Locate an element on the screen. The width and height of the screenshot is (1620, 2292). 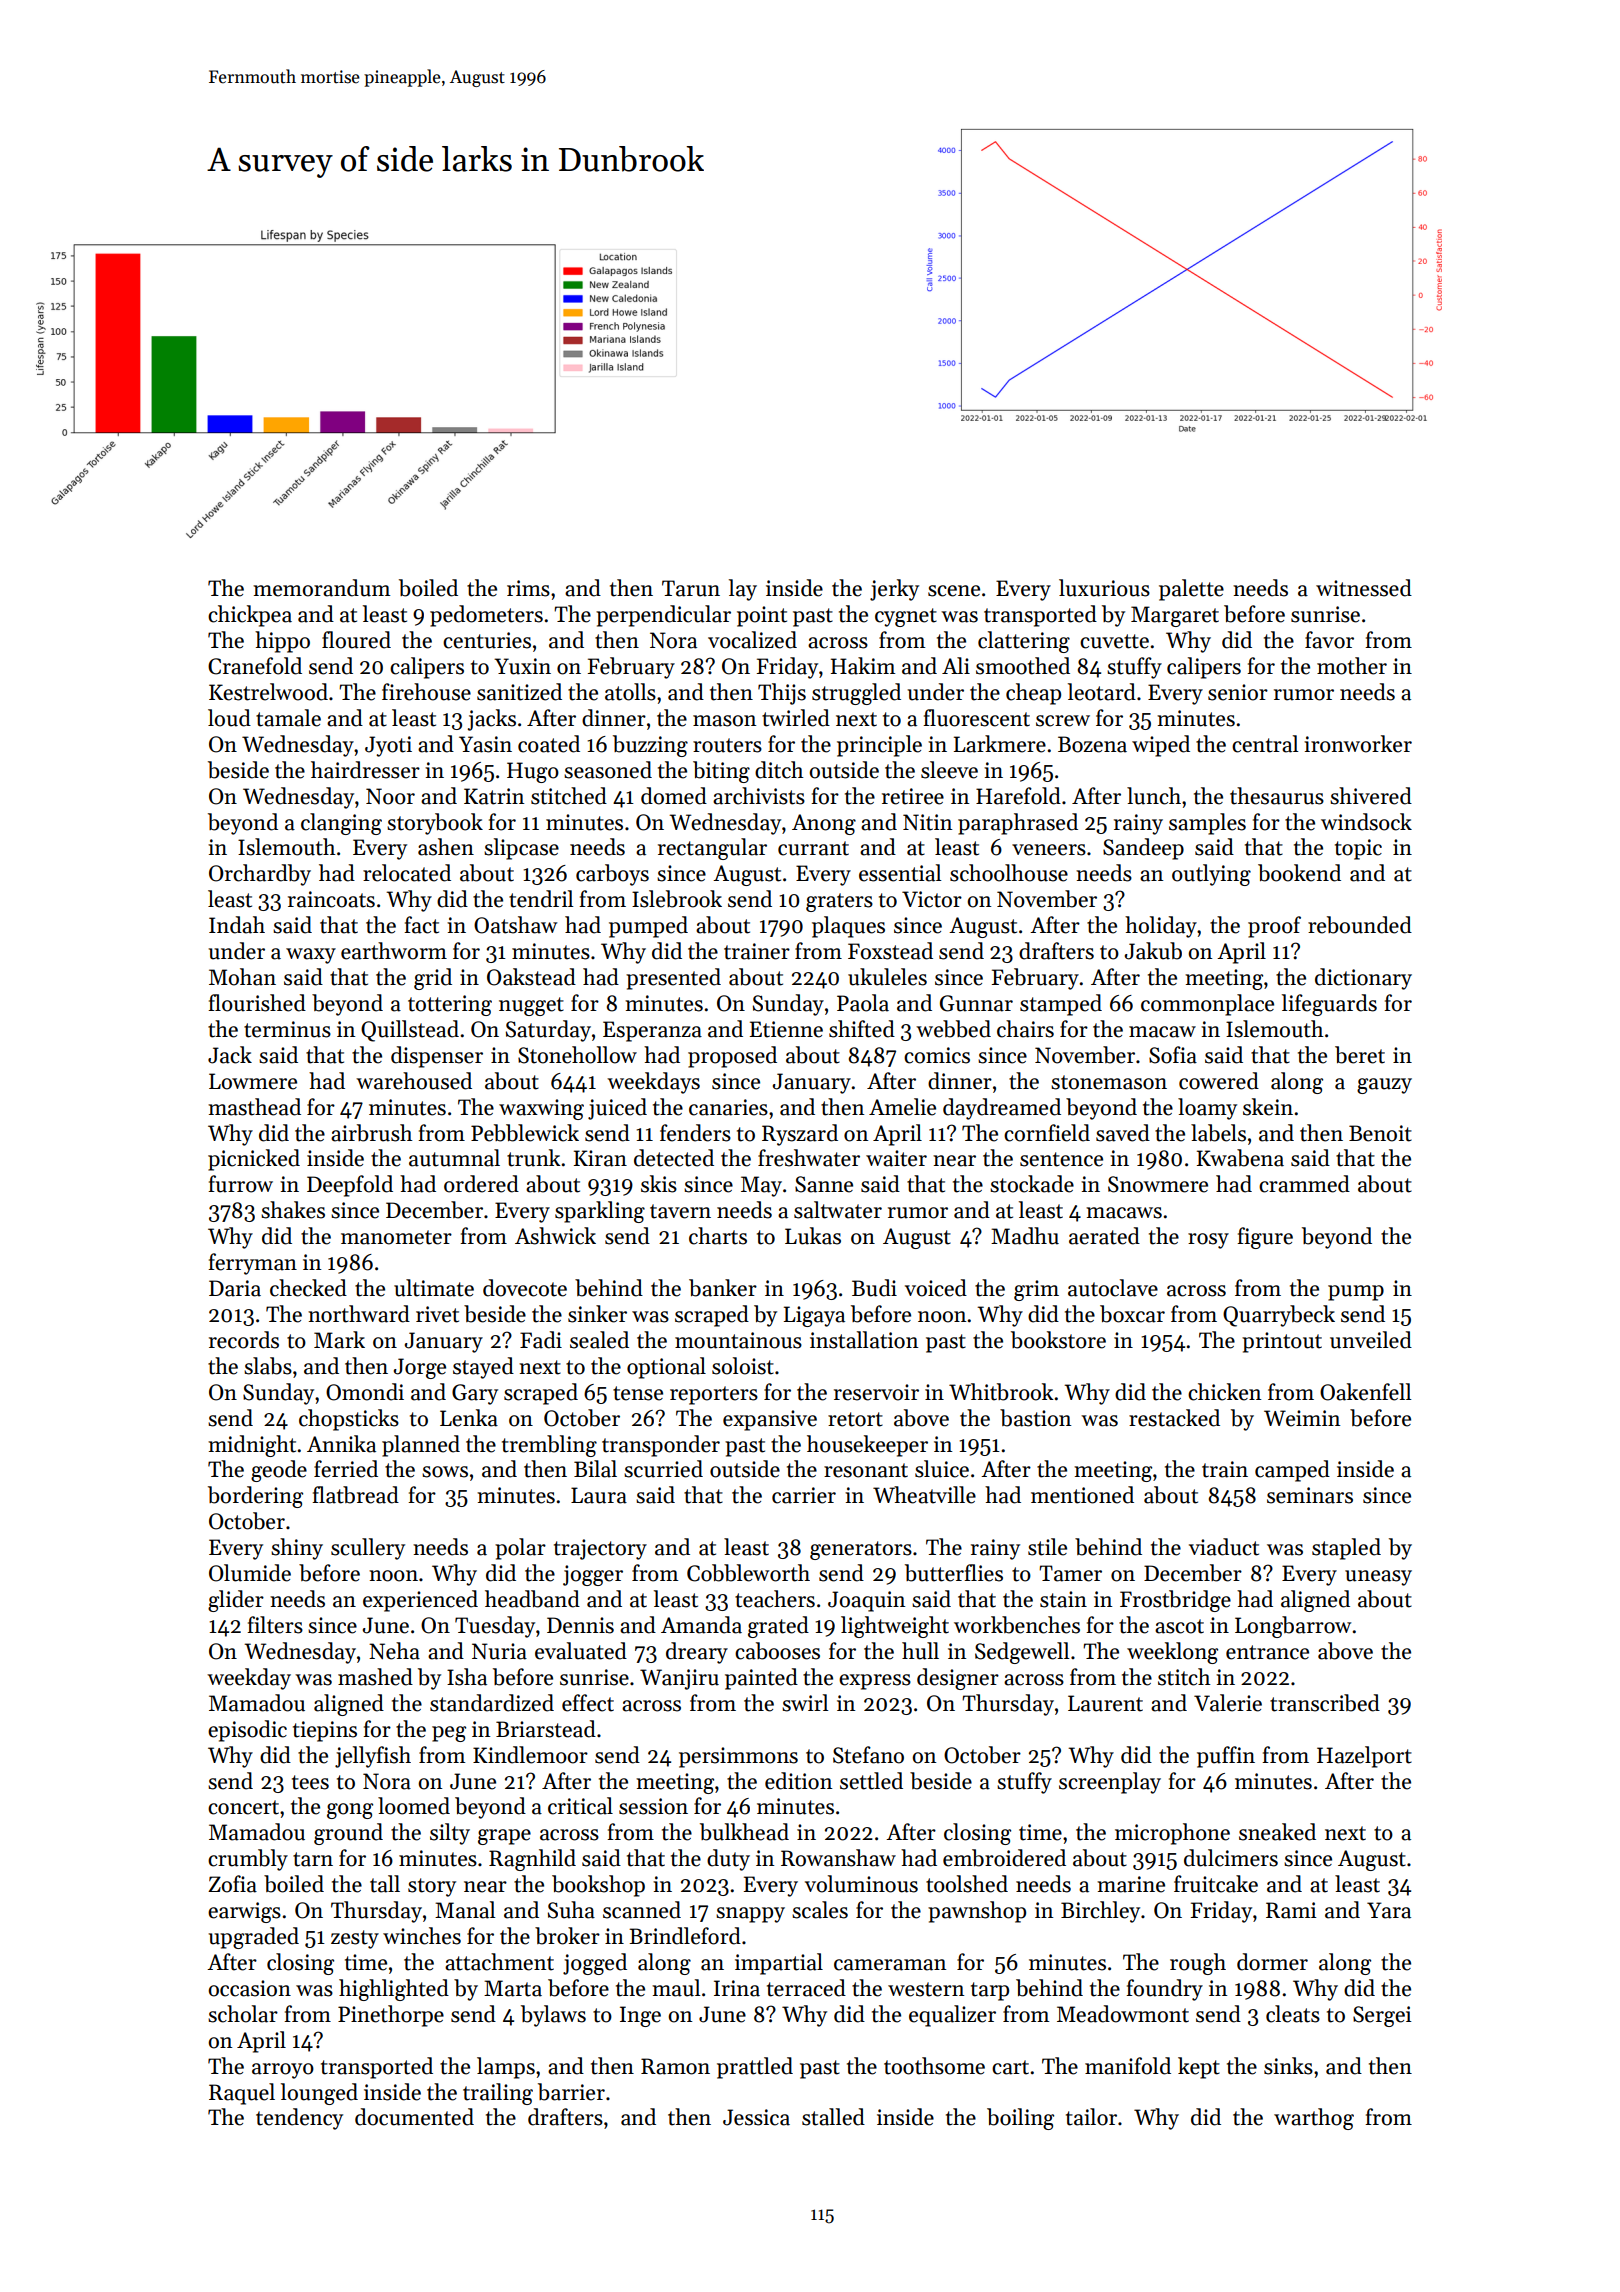
Snowmere is located at coordinates (1158, 1184).
